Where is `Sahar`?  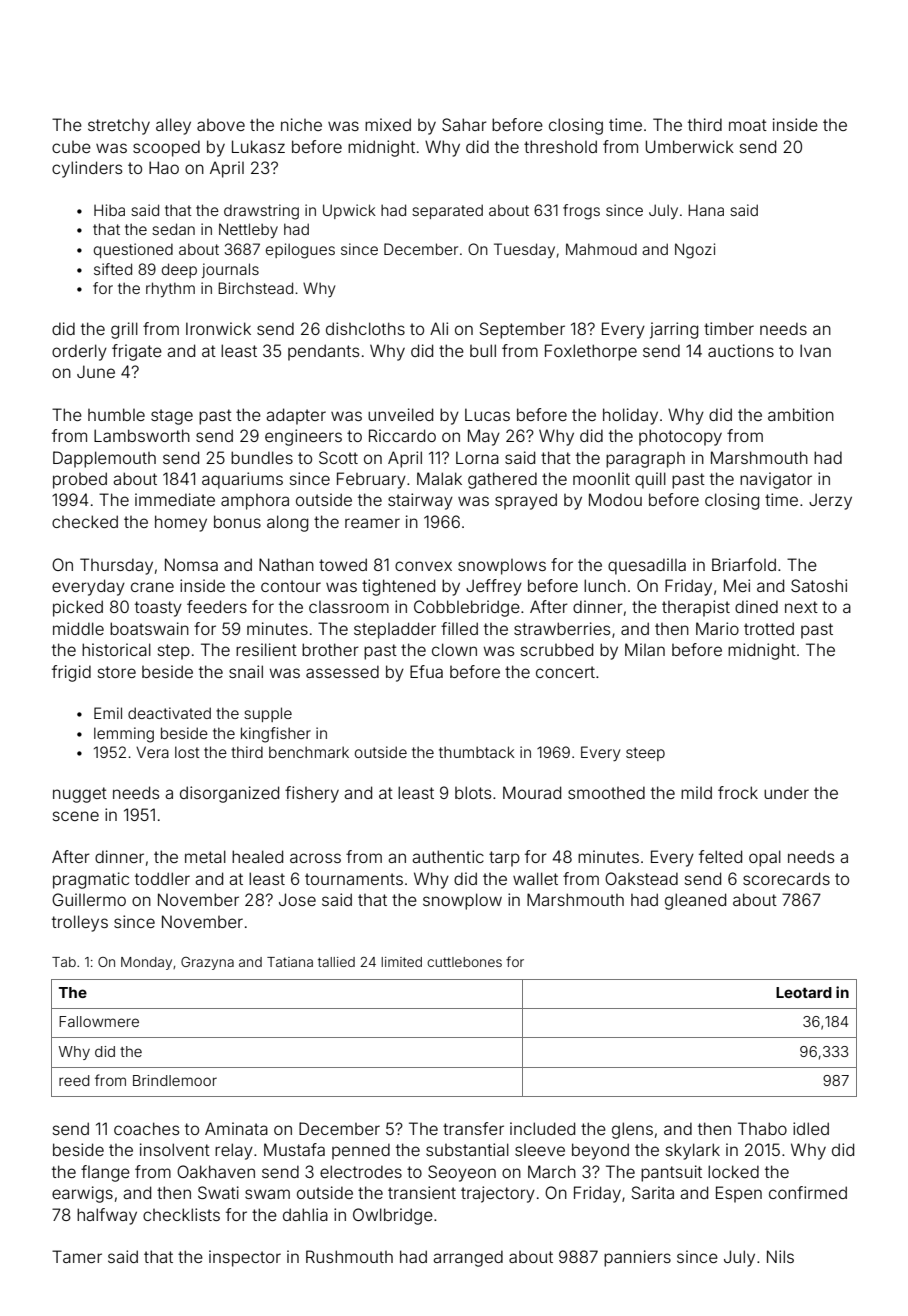 Sahar is located at coordinates (464, 124).
